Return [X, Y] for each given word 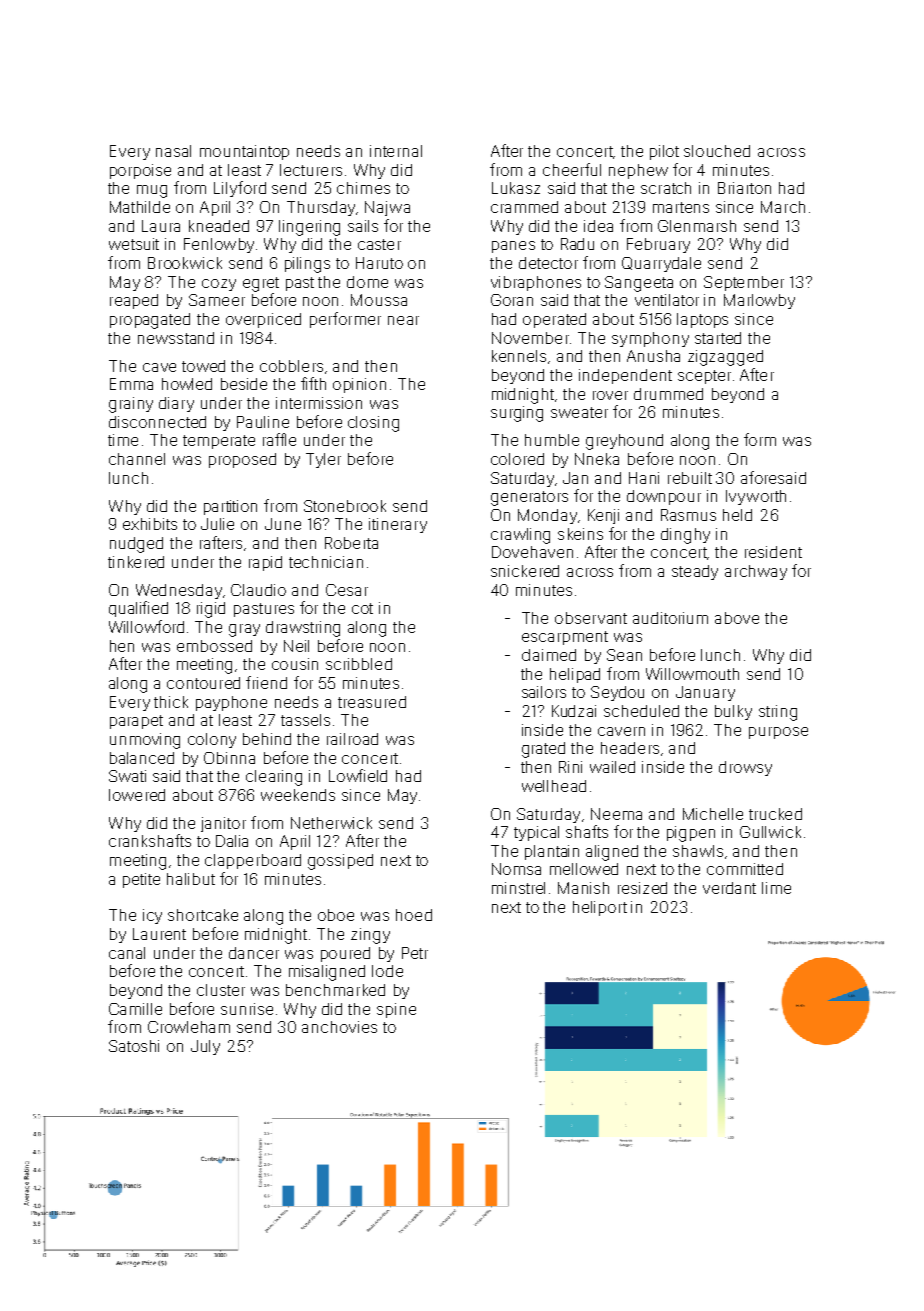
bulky [733, 712]
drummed [668, 394]
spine [396, 1010]
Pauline [263, 422]
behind [267, 739]
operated [554, 320]
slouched [717, 151]
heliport [600, 908]
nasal [173, 151]
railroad [352, 739]
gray [244, 630]
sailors [544, 692]
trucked [775, 814]
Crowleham [189, 1027]
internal [396, 151]
